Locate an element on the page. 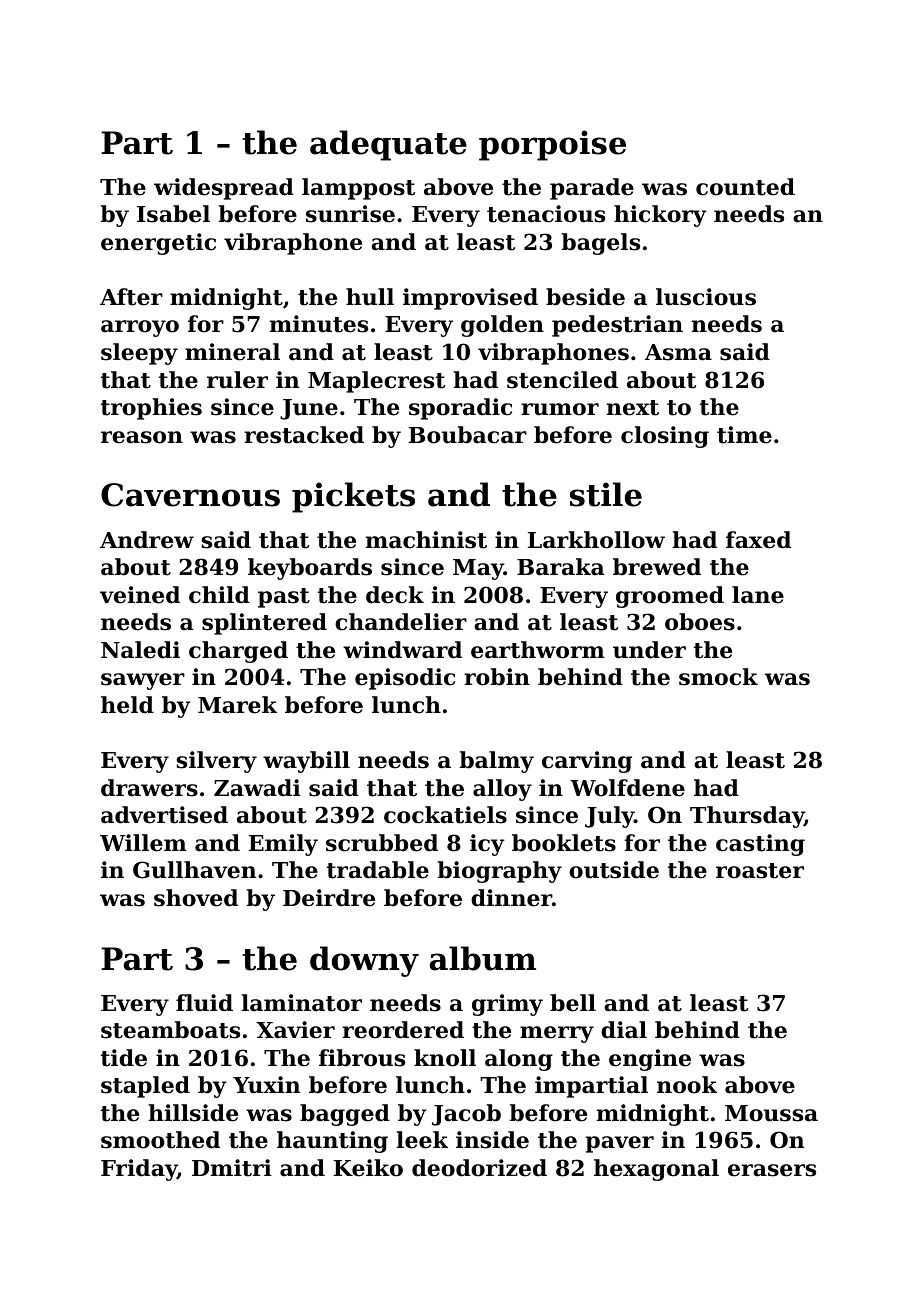 The image size is (924, 1311). roaster is located at coordinates (760, 871).
